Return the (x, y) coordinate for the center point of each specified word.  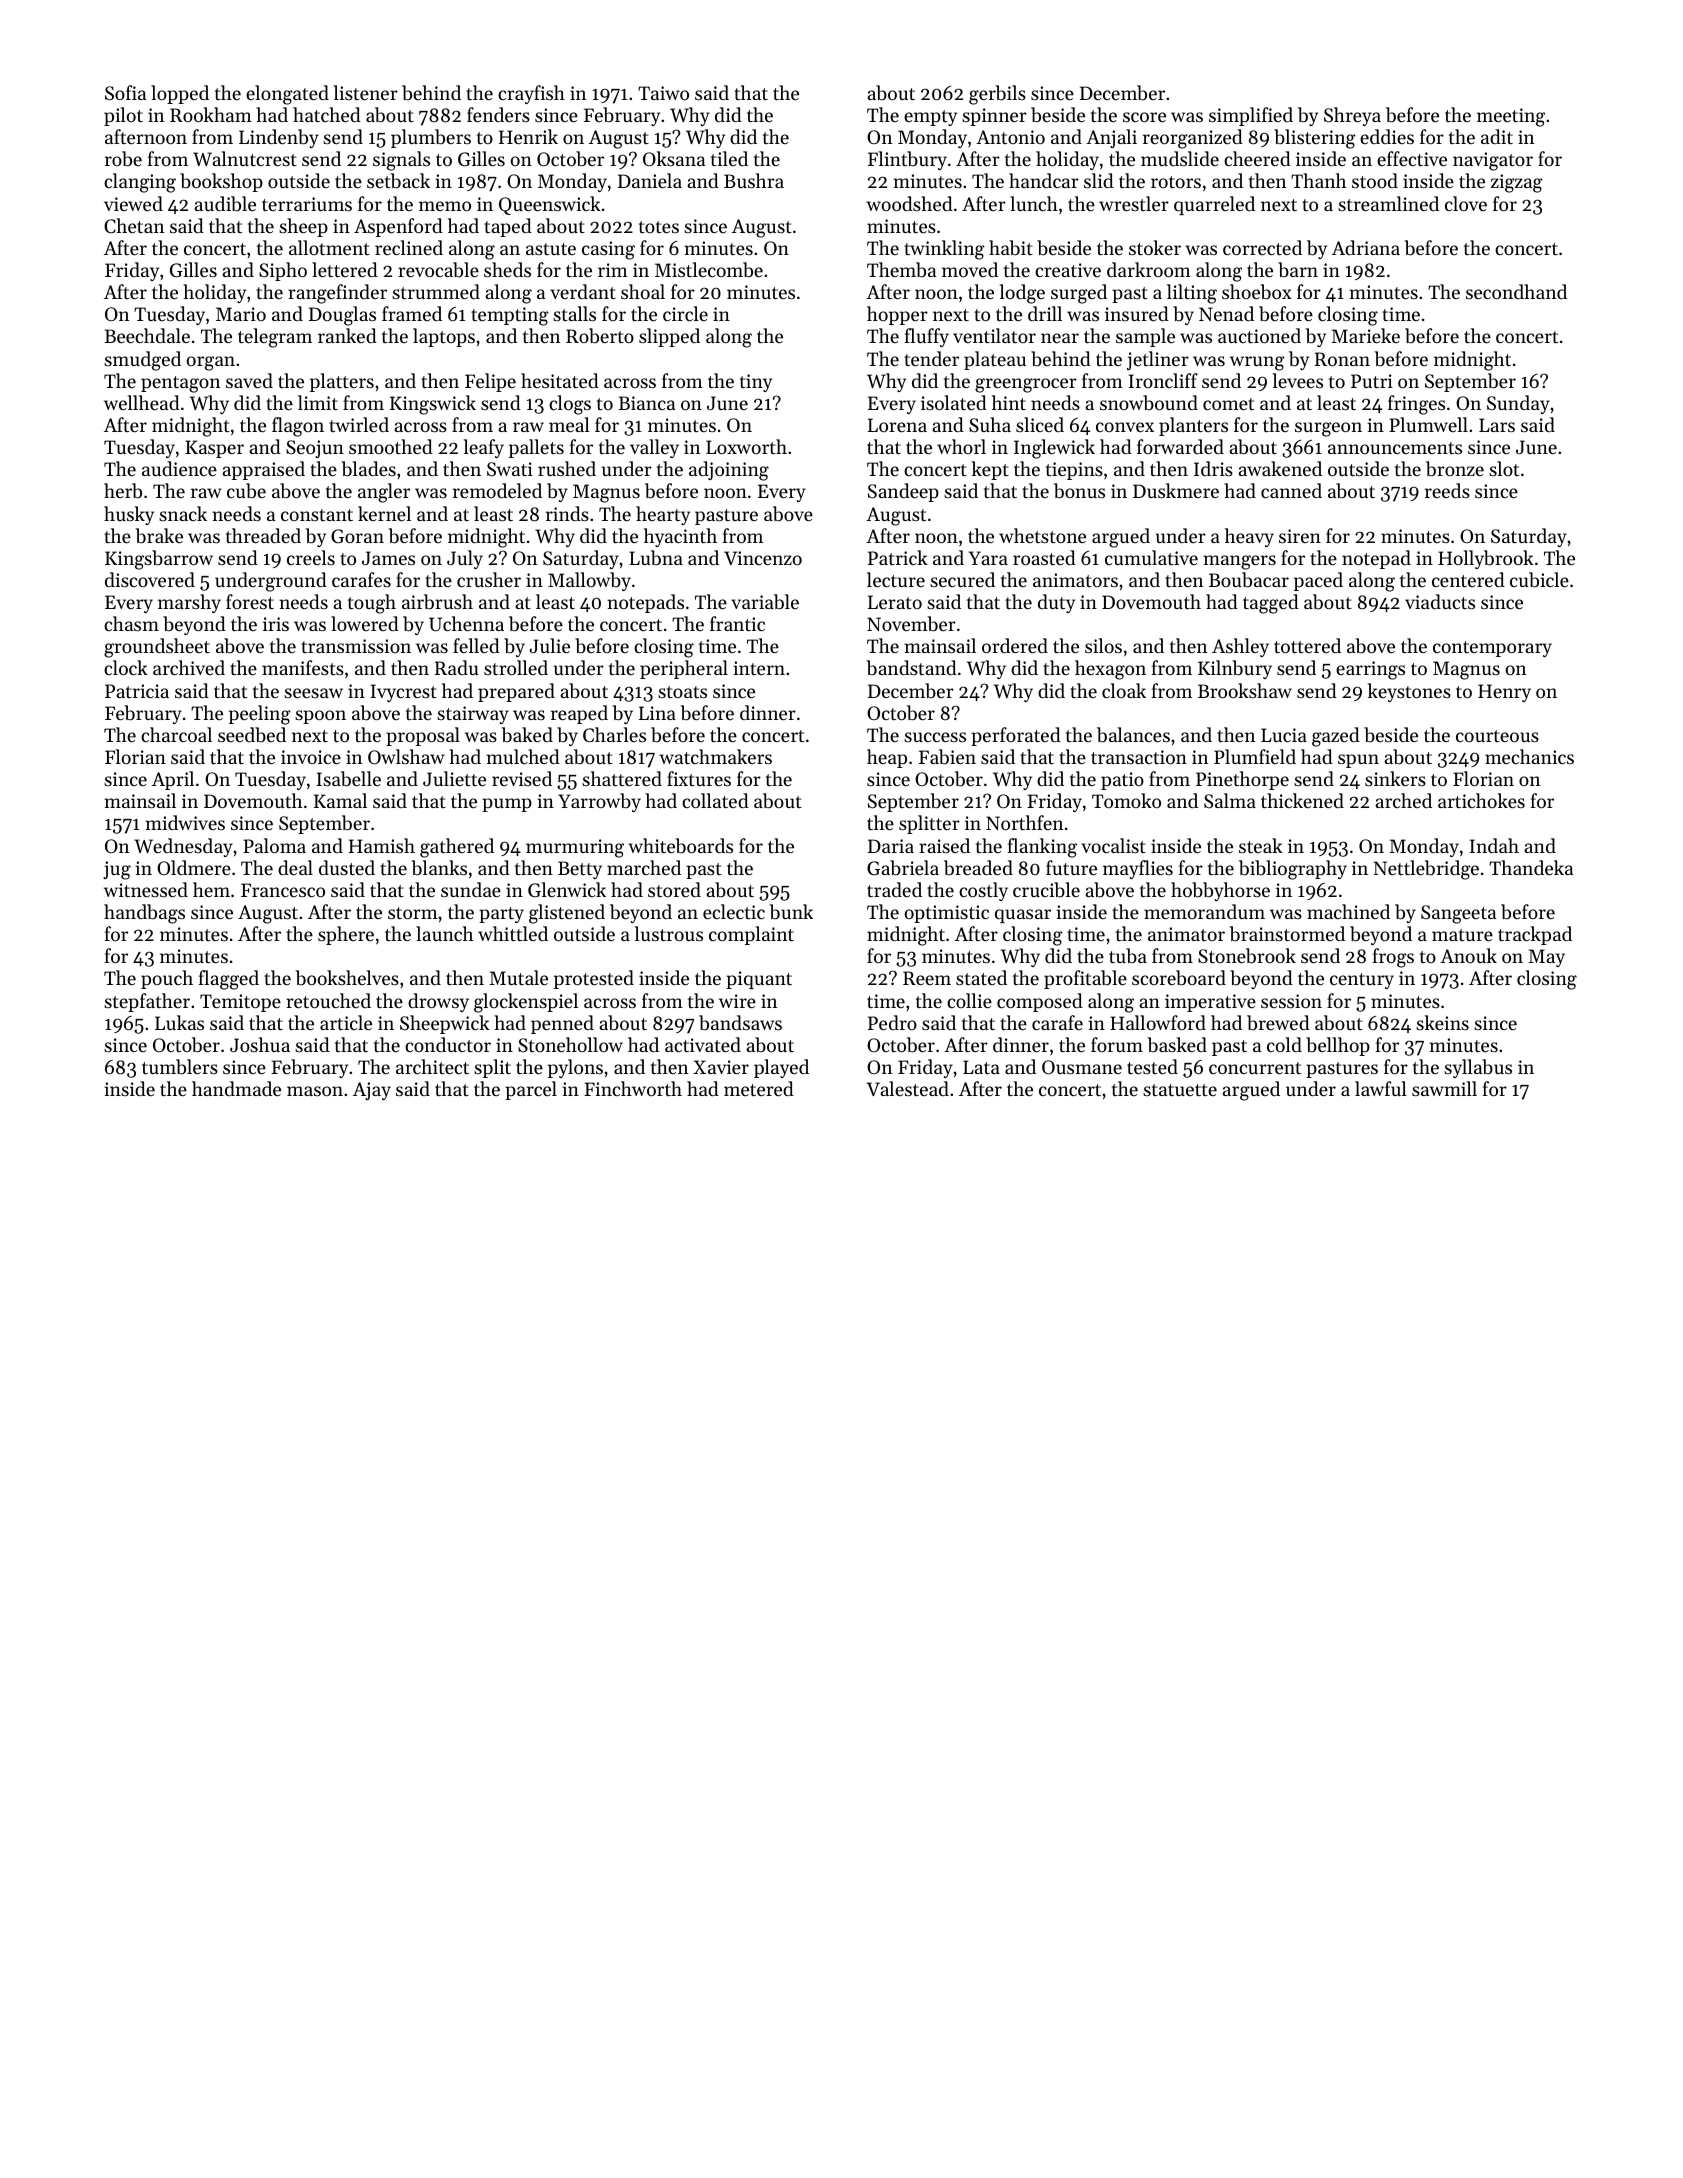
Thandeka (1531, 867)
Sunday (1518, 404)
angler (384, 493)
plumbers (431, 138)
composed (1040, 1002)
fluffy (927, 337)
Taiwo (663, 93)
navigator (1493, 161)
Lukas (179, 1022)
